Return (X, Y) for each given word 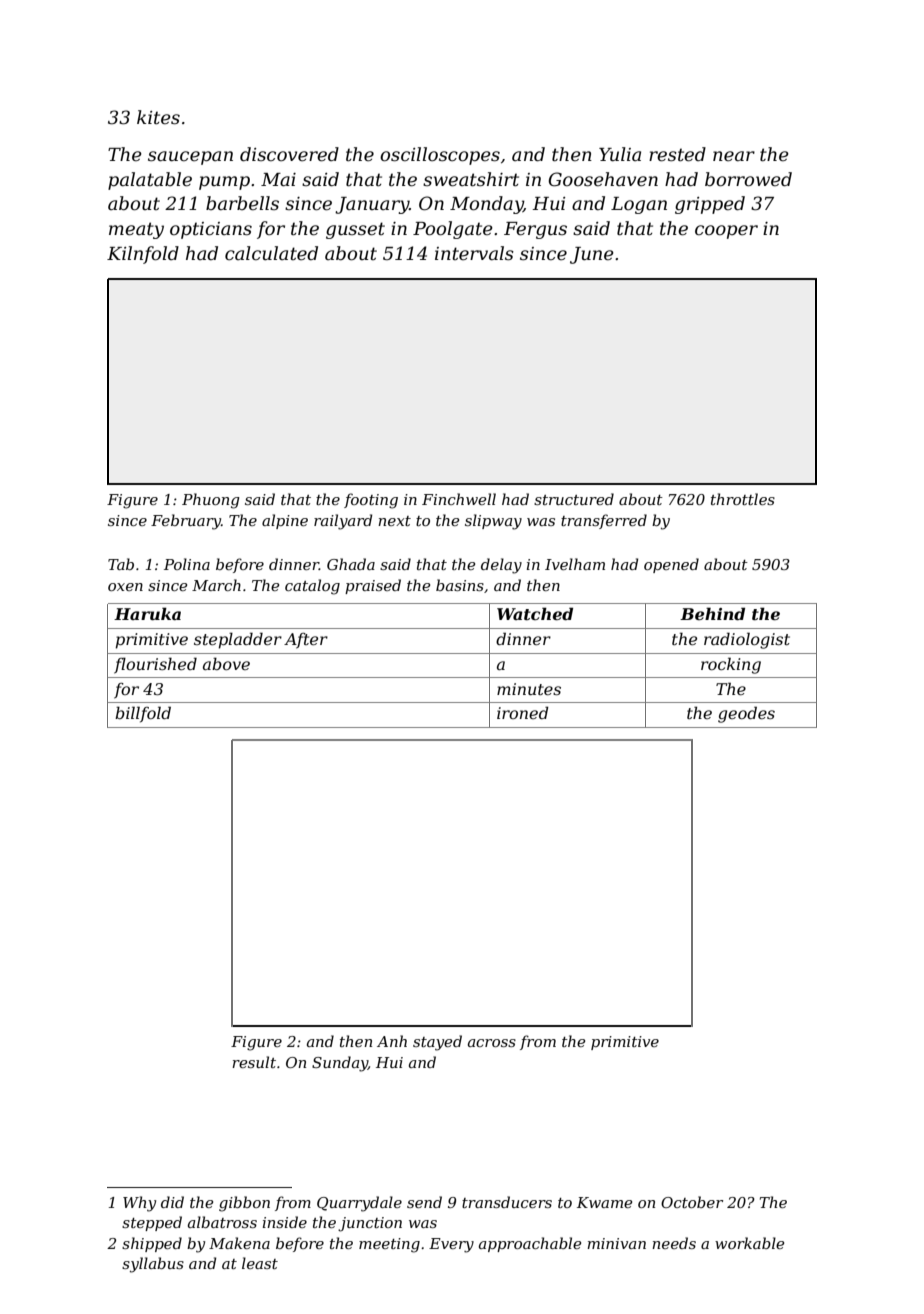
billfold (143, 714)
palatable (150, 181)
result (254, 1062)
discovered (289, 154)
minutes (529, 689)
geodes (746, 714)
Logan (639, 205)
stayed (437, 1043)
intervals (474, 253)
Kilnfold (143, 255)
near (734, 156)
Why (139, 1204)
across (492, 1043)
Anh (392, 1041)
